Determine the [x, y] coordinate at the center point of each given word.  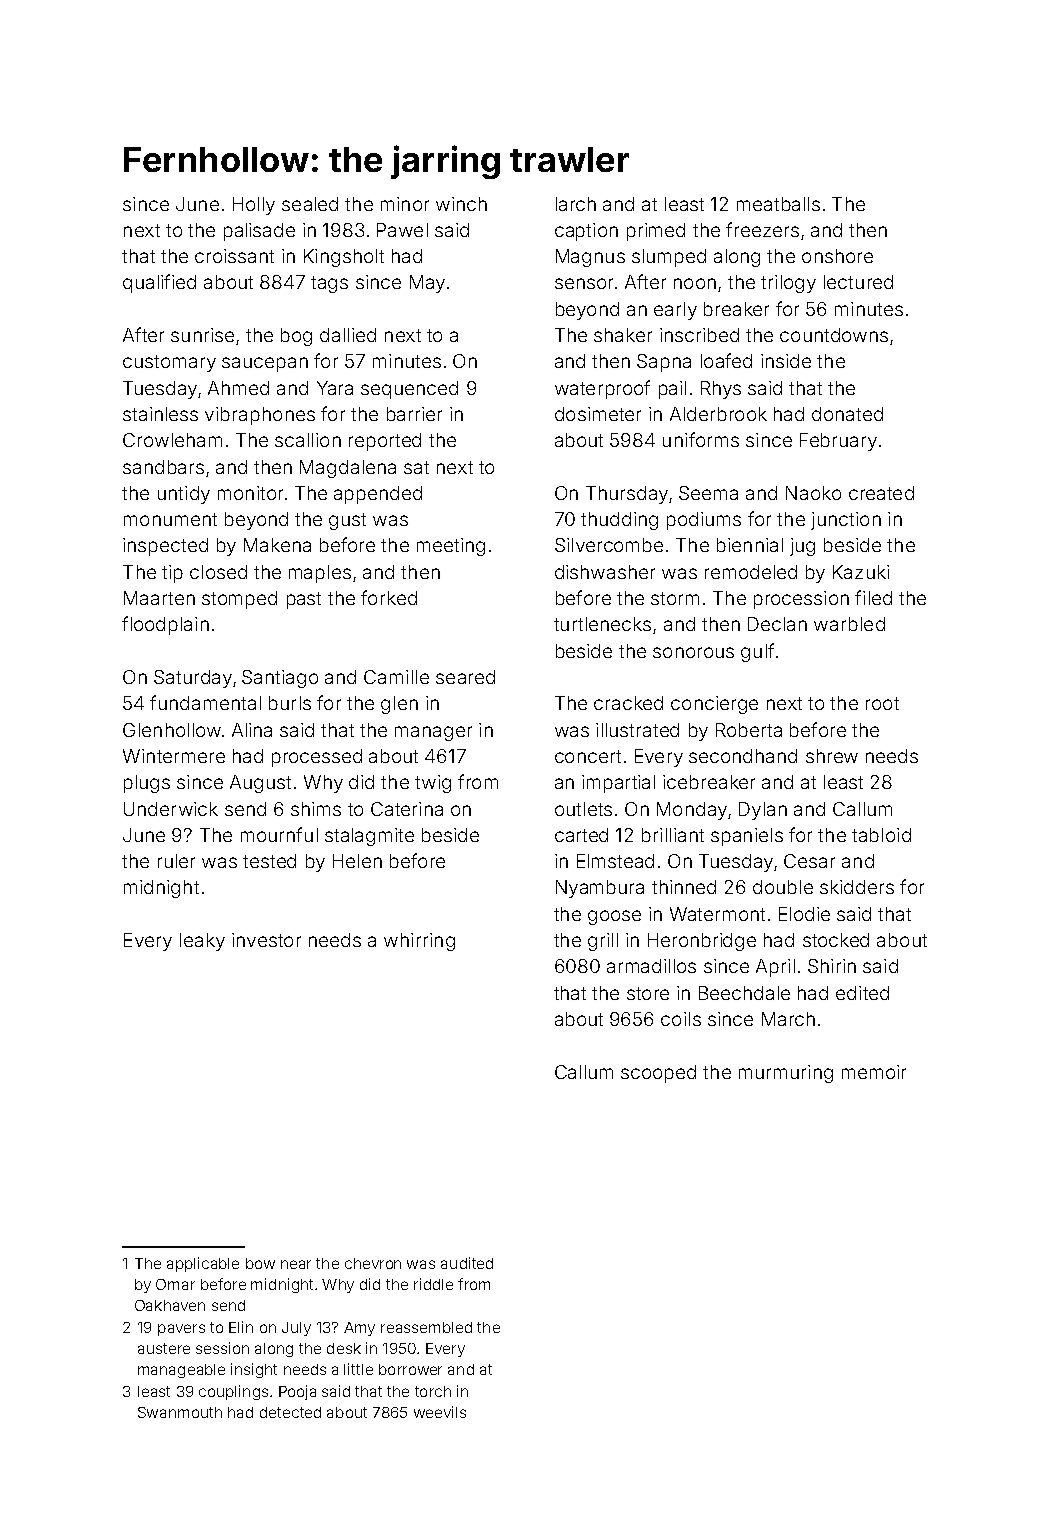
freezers [762, 229]
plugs [147, 784]
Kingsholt [344, 258]
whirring [419, 942]
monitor [250, 493]
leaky [202, 942]
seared [465, 677]
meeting [451, 547]
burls [290, 703]
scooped [658, 1074]
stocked [836, 940]
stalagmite [369, 837]
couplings [233, 1392]
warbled [849, 624]
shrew [832, 756]
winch [461, 204]
